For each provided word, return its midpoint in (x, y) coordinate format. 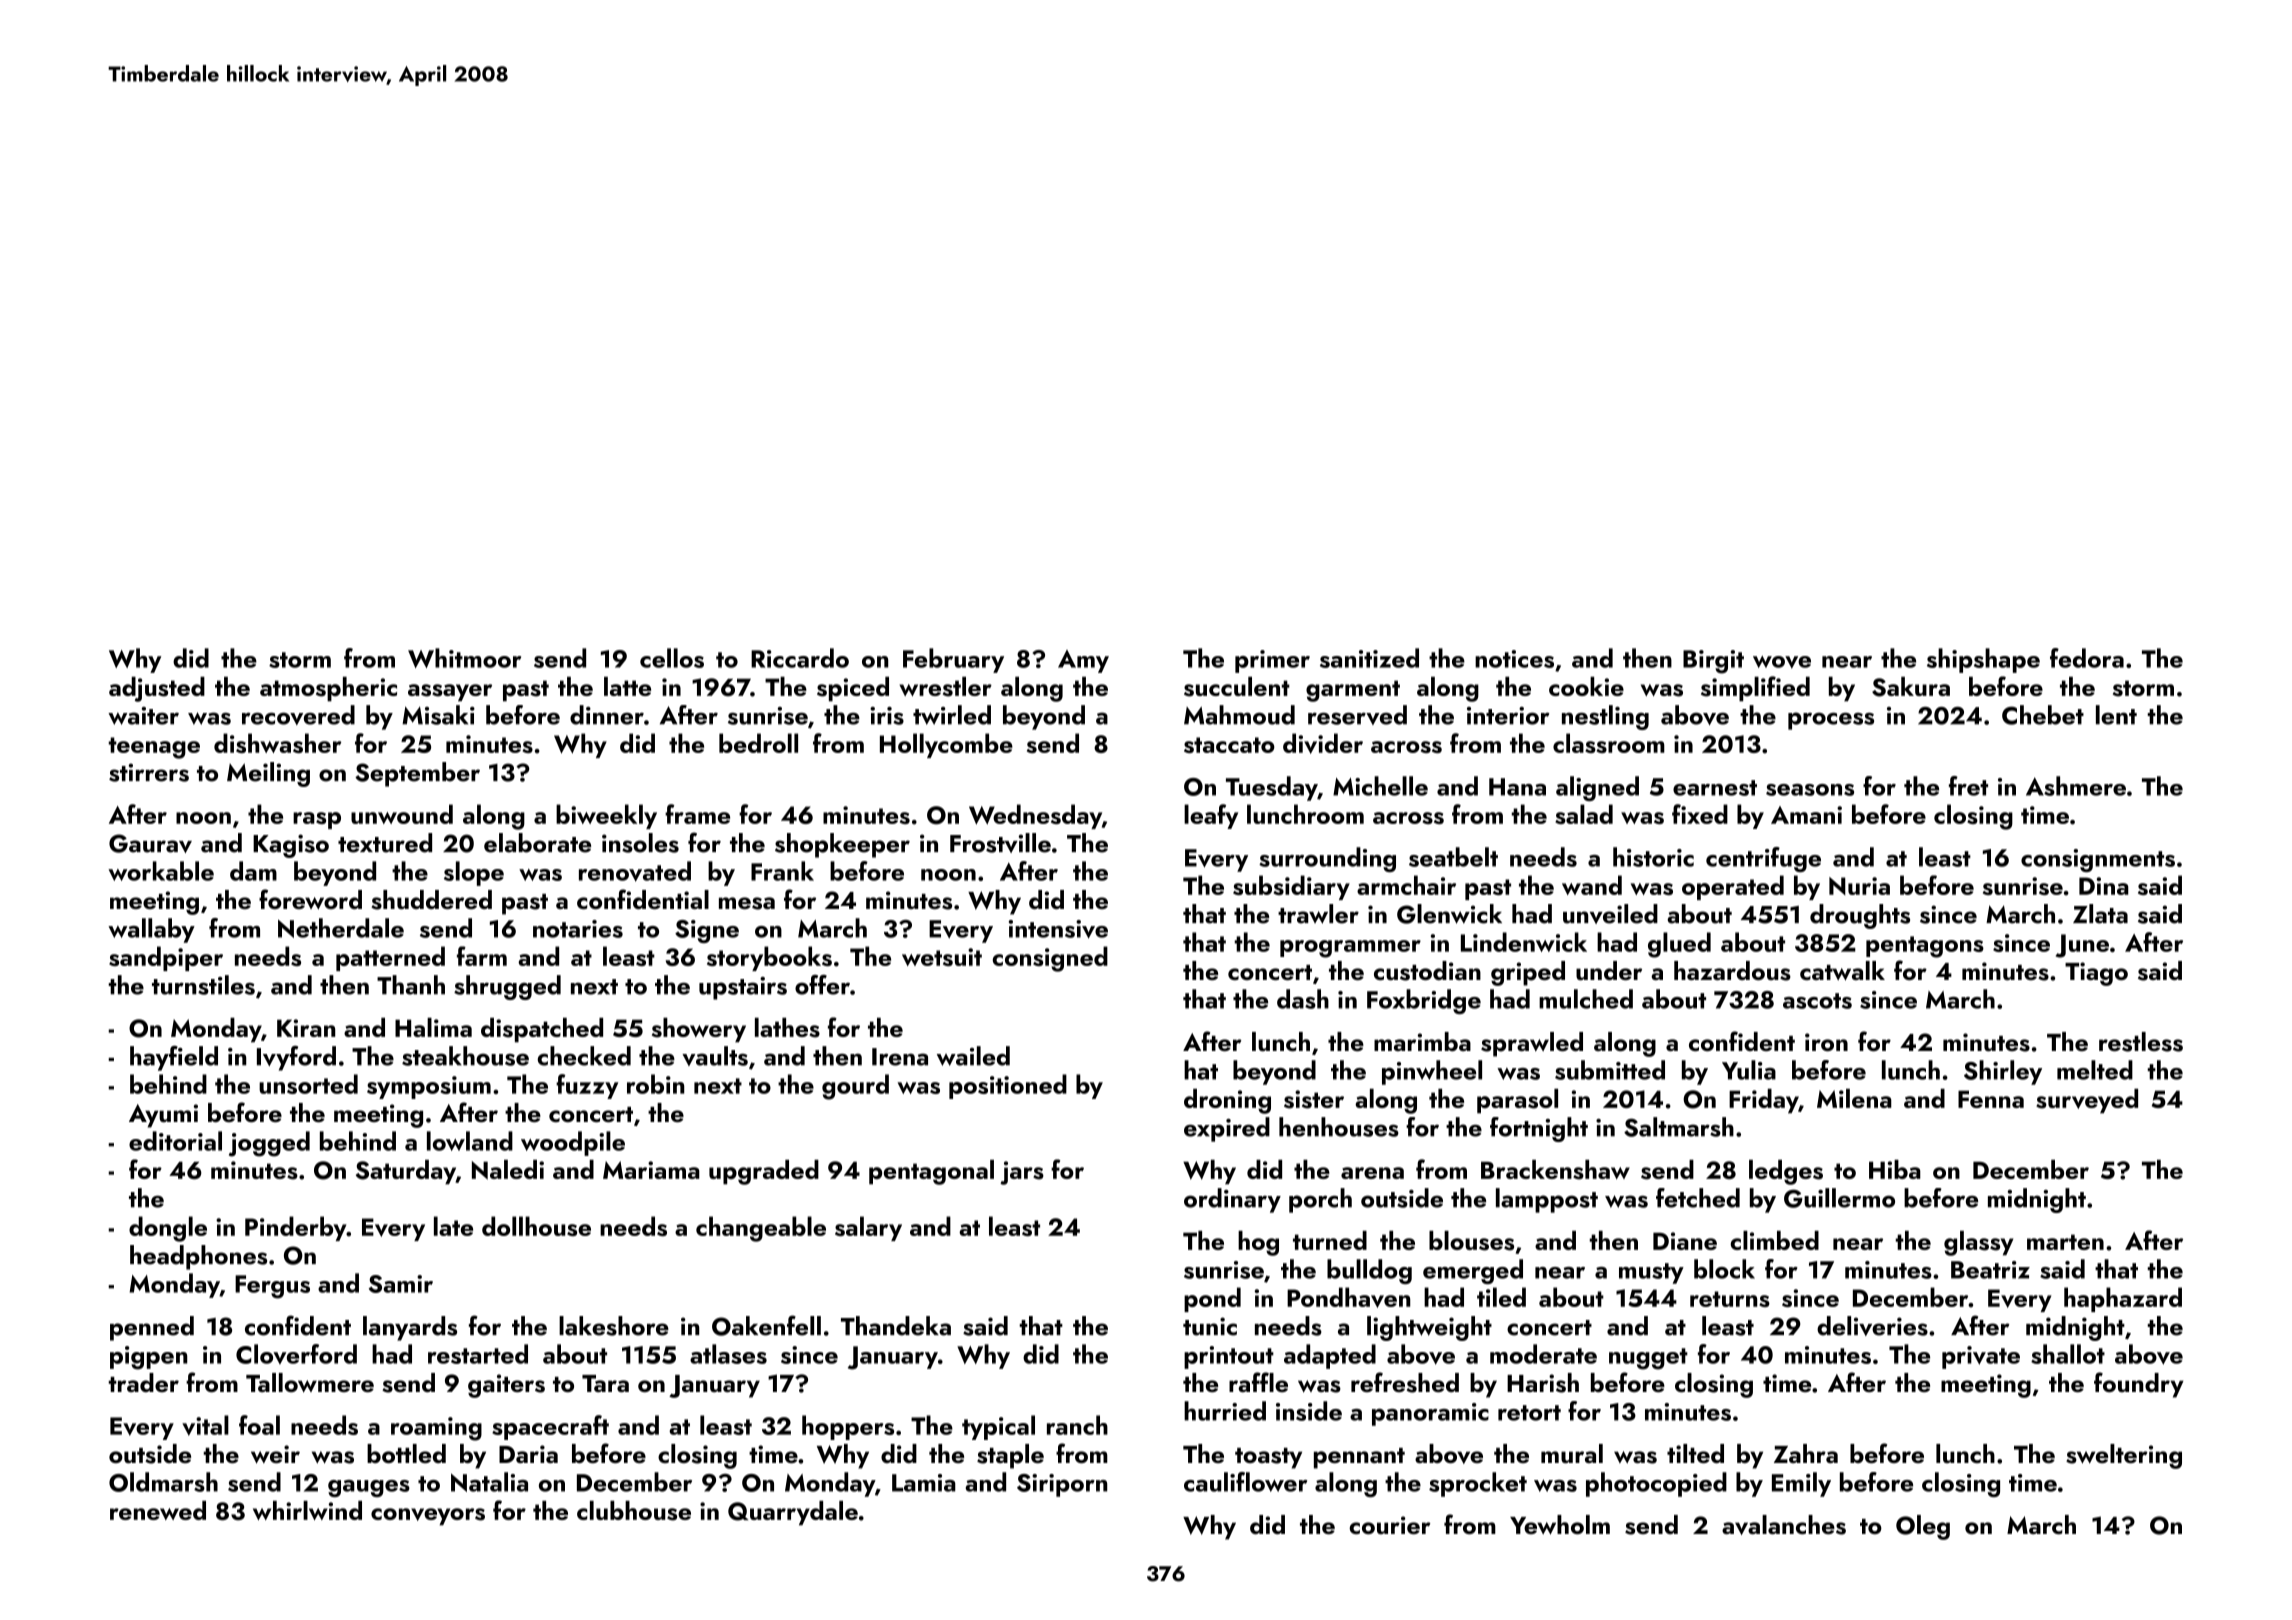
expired (1227, 1129)
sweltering (2124, 1456)
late (453, 1226)
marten (2065, 1242)
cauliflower (1245, 1482)
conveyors (428, 1517)
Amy (1083, 661)
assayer (450, 693)
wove (1782, 662)
